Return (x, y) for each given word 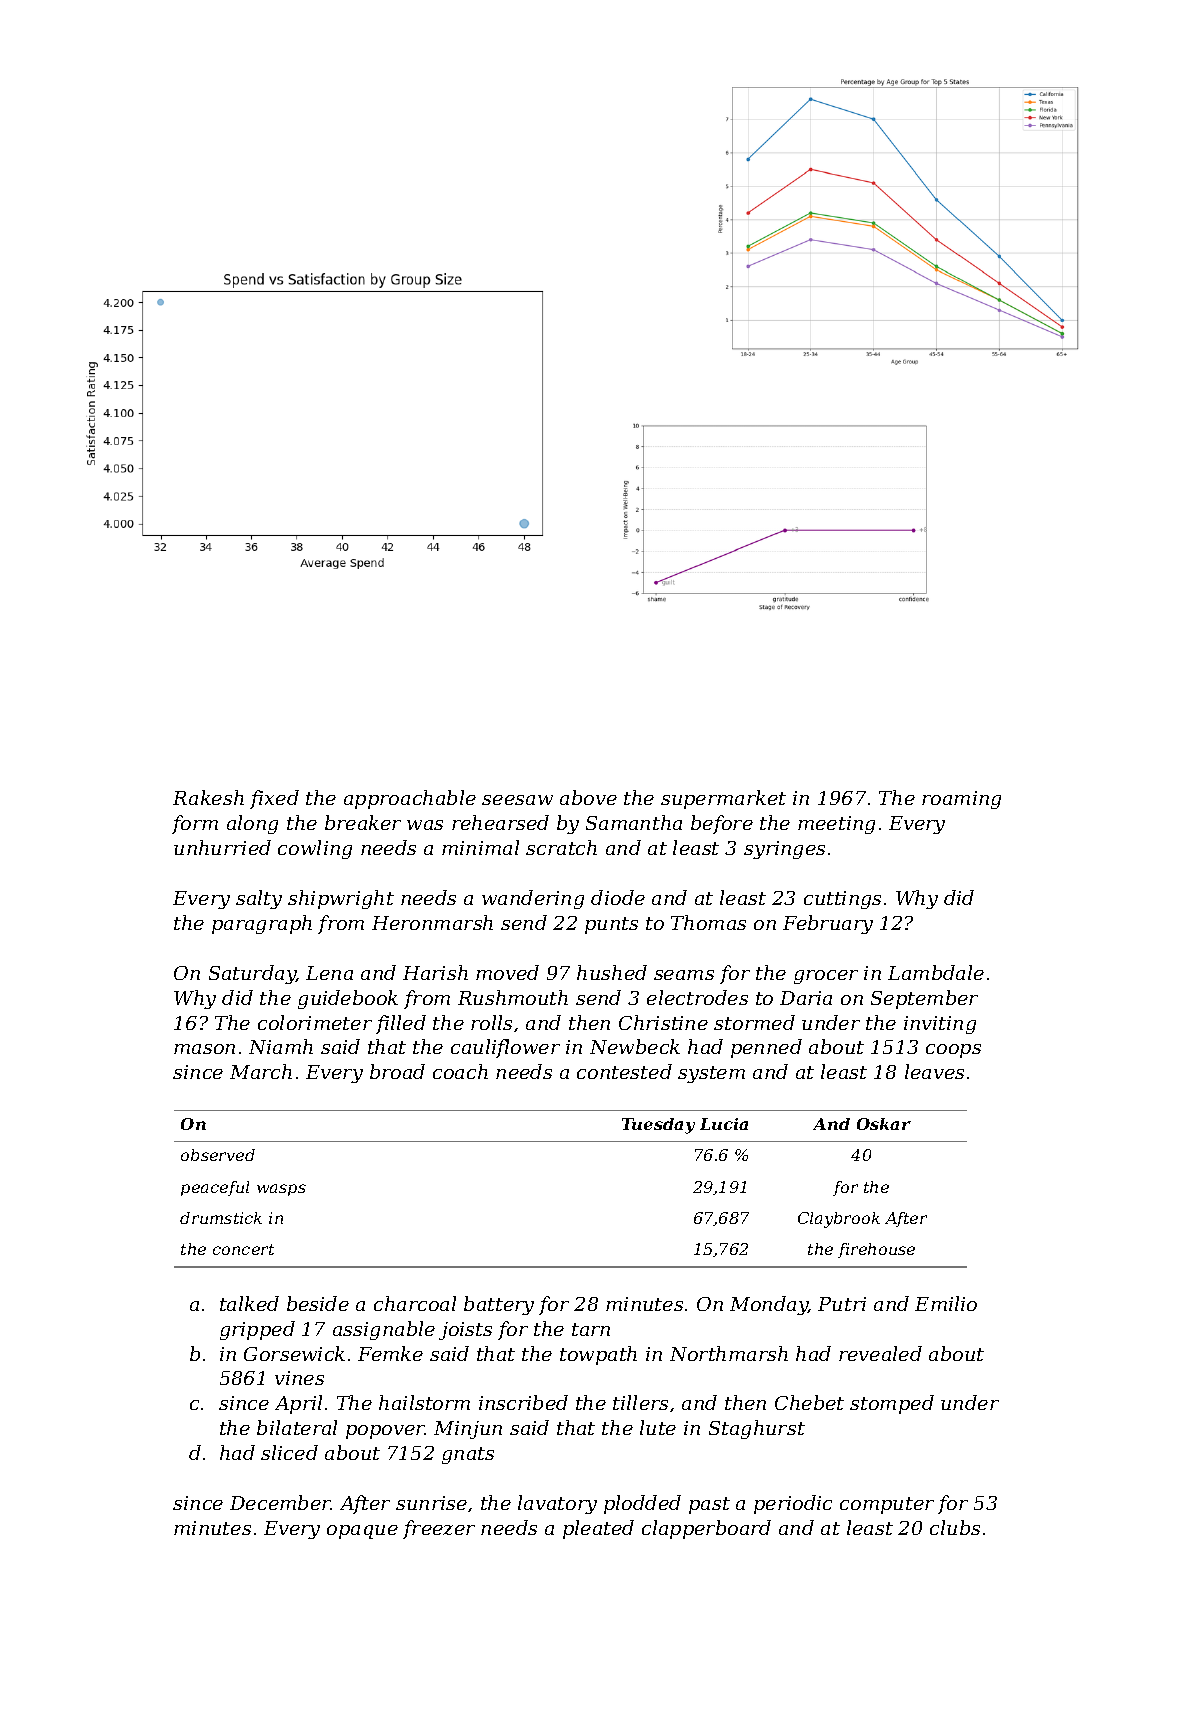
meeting (836, 825)
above (588, 797)
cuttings (842, 900)
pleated (598, 1529)
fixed (274, 799)
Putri (842, 1304)
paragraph (262, 924)
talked (249, 1303)
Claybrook (839, 1220)
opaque (362, 1532)
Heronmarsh (432, 922)
